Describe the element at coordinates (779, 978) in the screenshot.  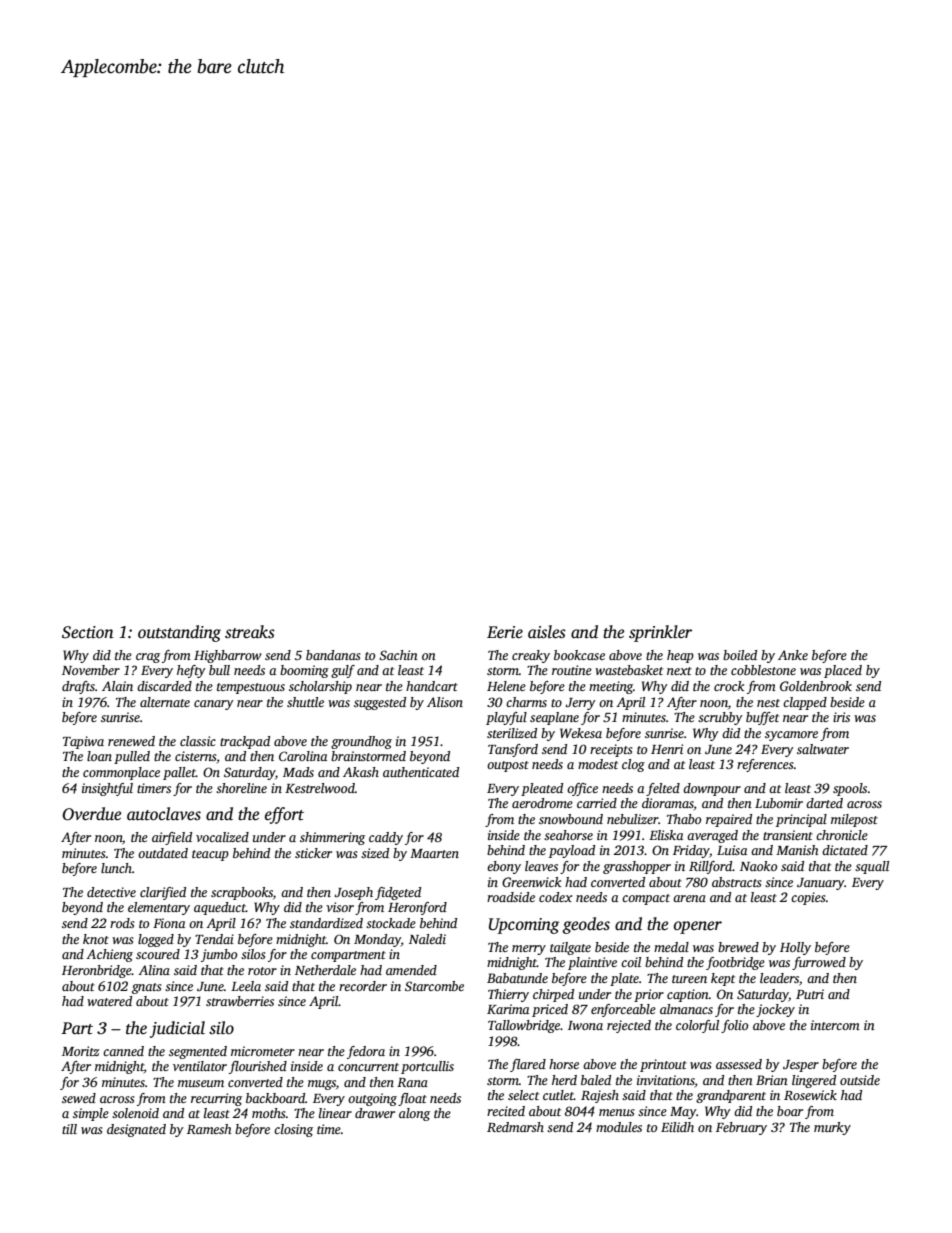
I see `leaders` at that location.
